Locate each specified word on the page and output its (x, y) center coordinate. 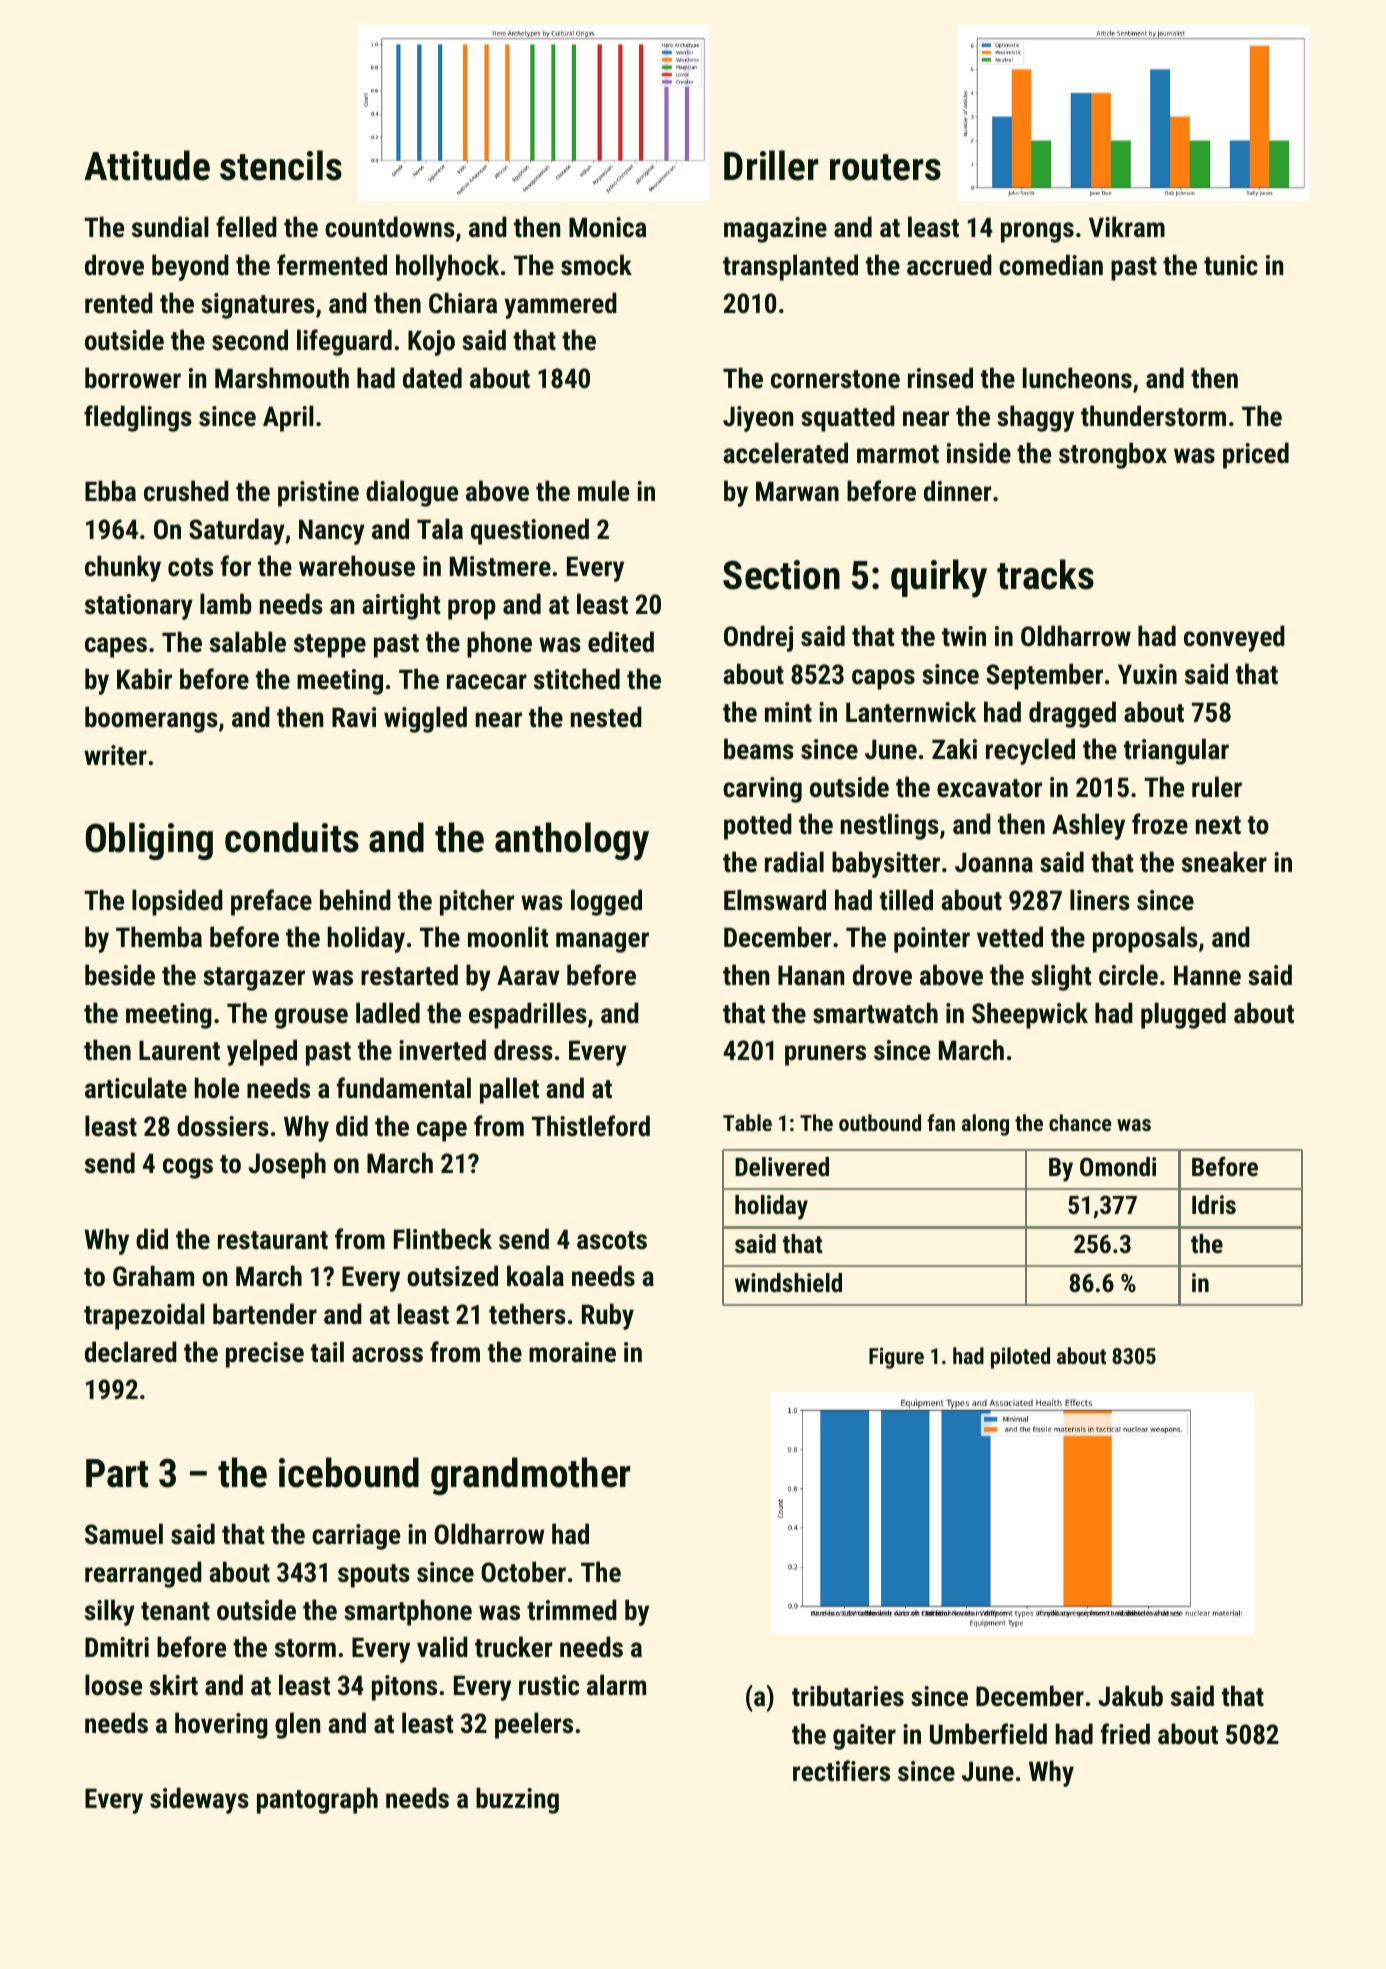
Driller (771, 165)
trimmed (572, 1610)
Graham (153, 1276)
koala (535, 1276)
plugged (1183, 1015)
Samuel (124, 1534)
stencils (281, 165)
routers (885, 167)
